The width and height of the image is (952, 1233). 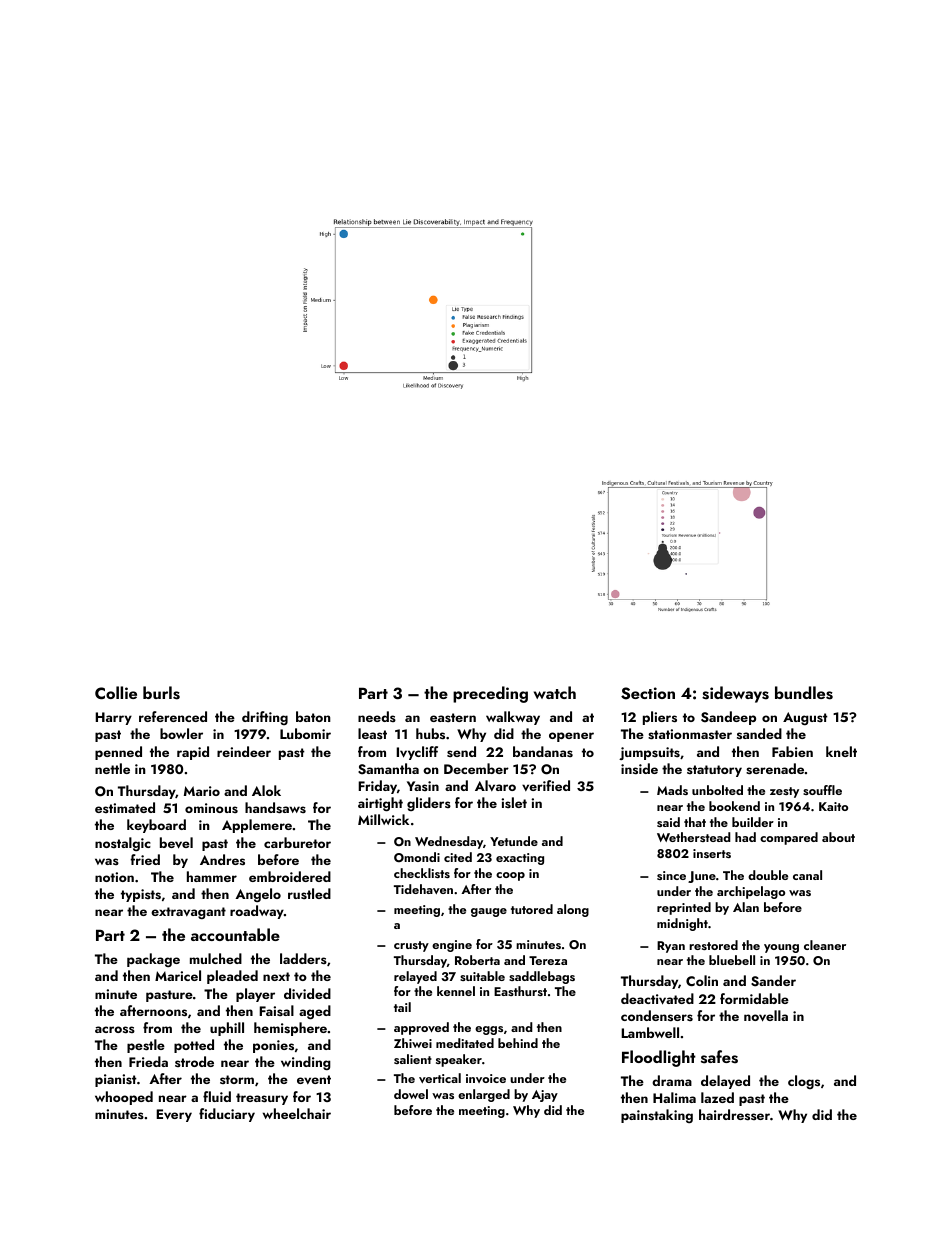 What do you see at coordinates (383, 819) in the image?
I see `Millwick` at bounding box center [383, 819].
